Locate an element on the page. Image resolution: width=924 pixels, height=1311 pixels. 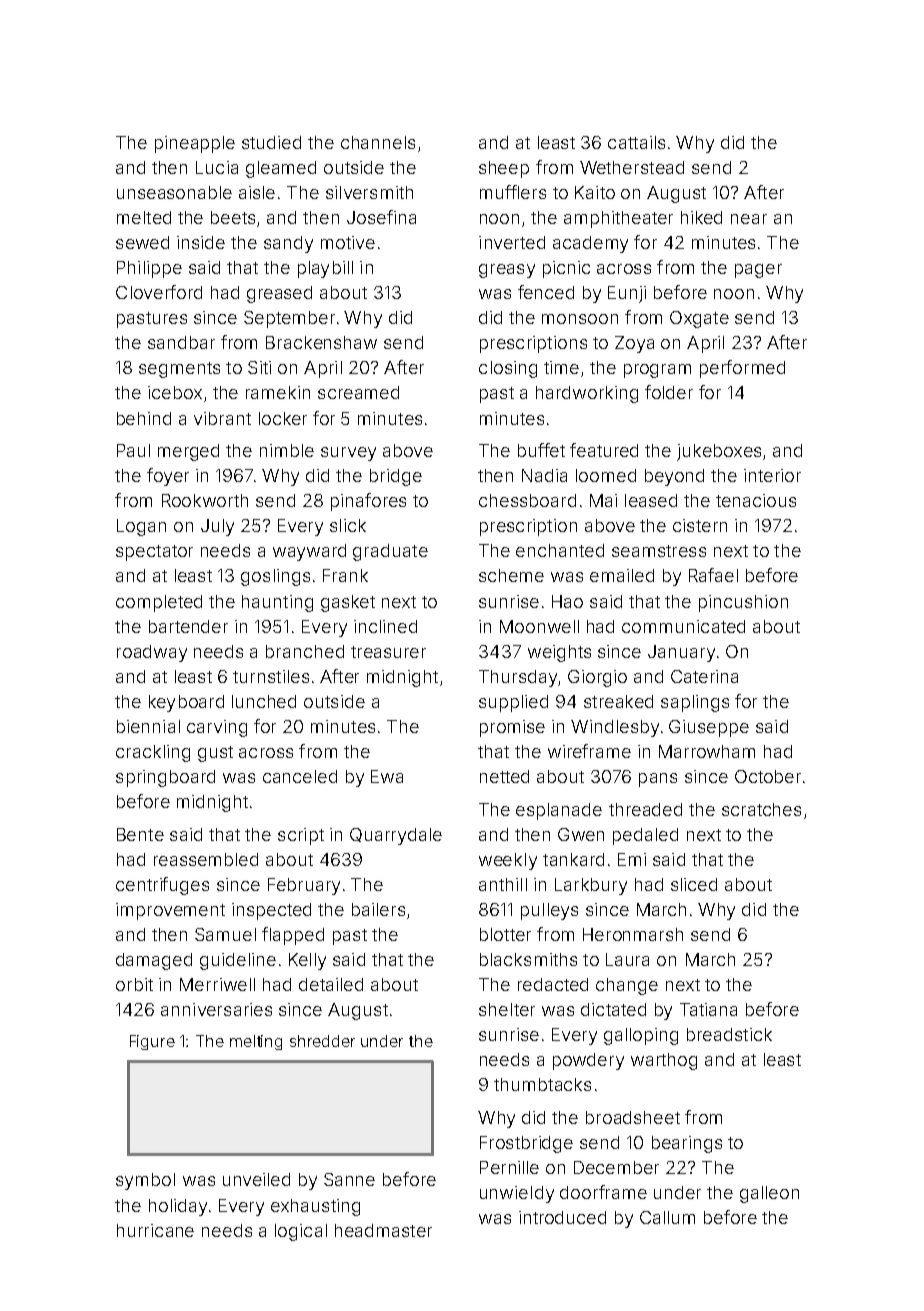
amphitheater is located at coordinates (618, 219).
